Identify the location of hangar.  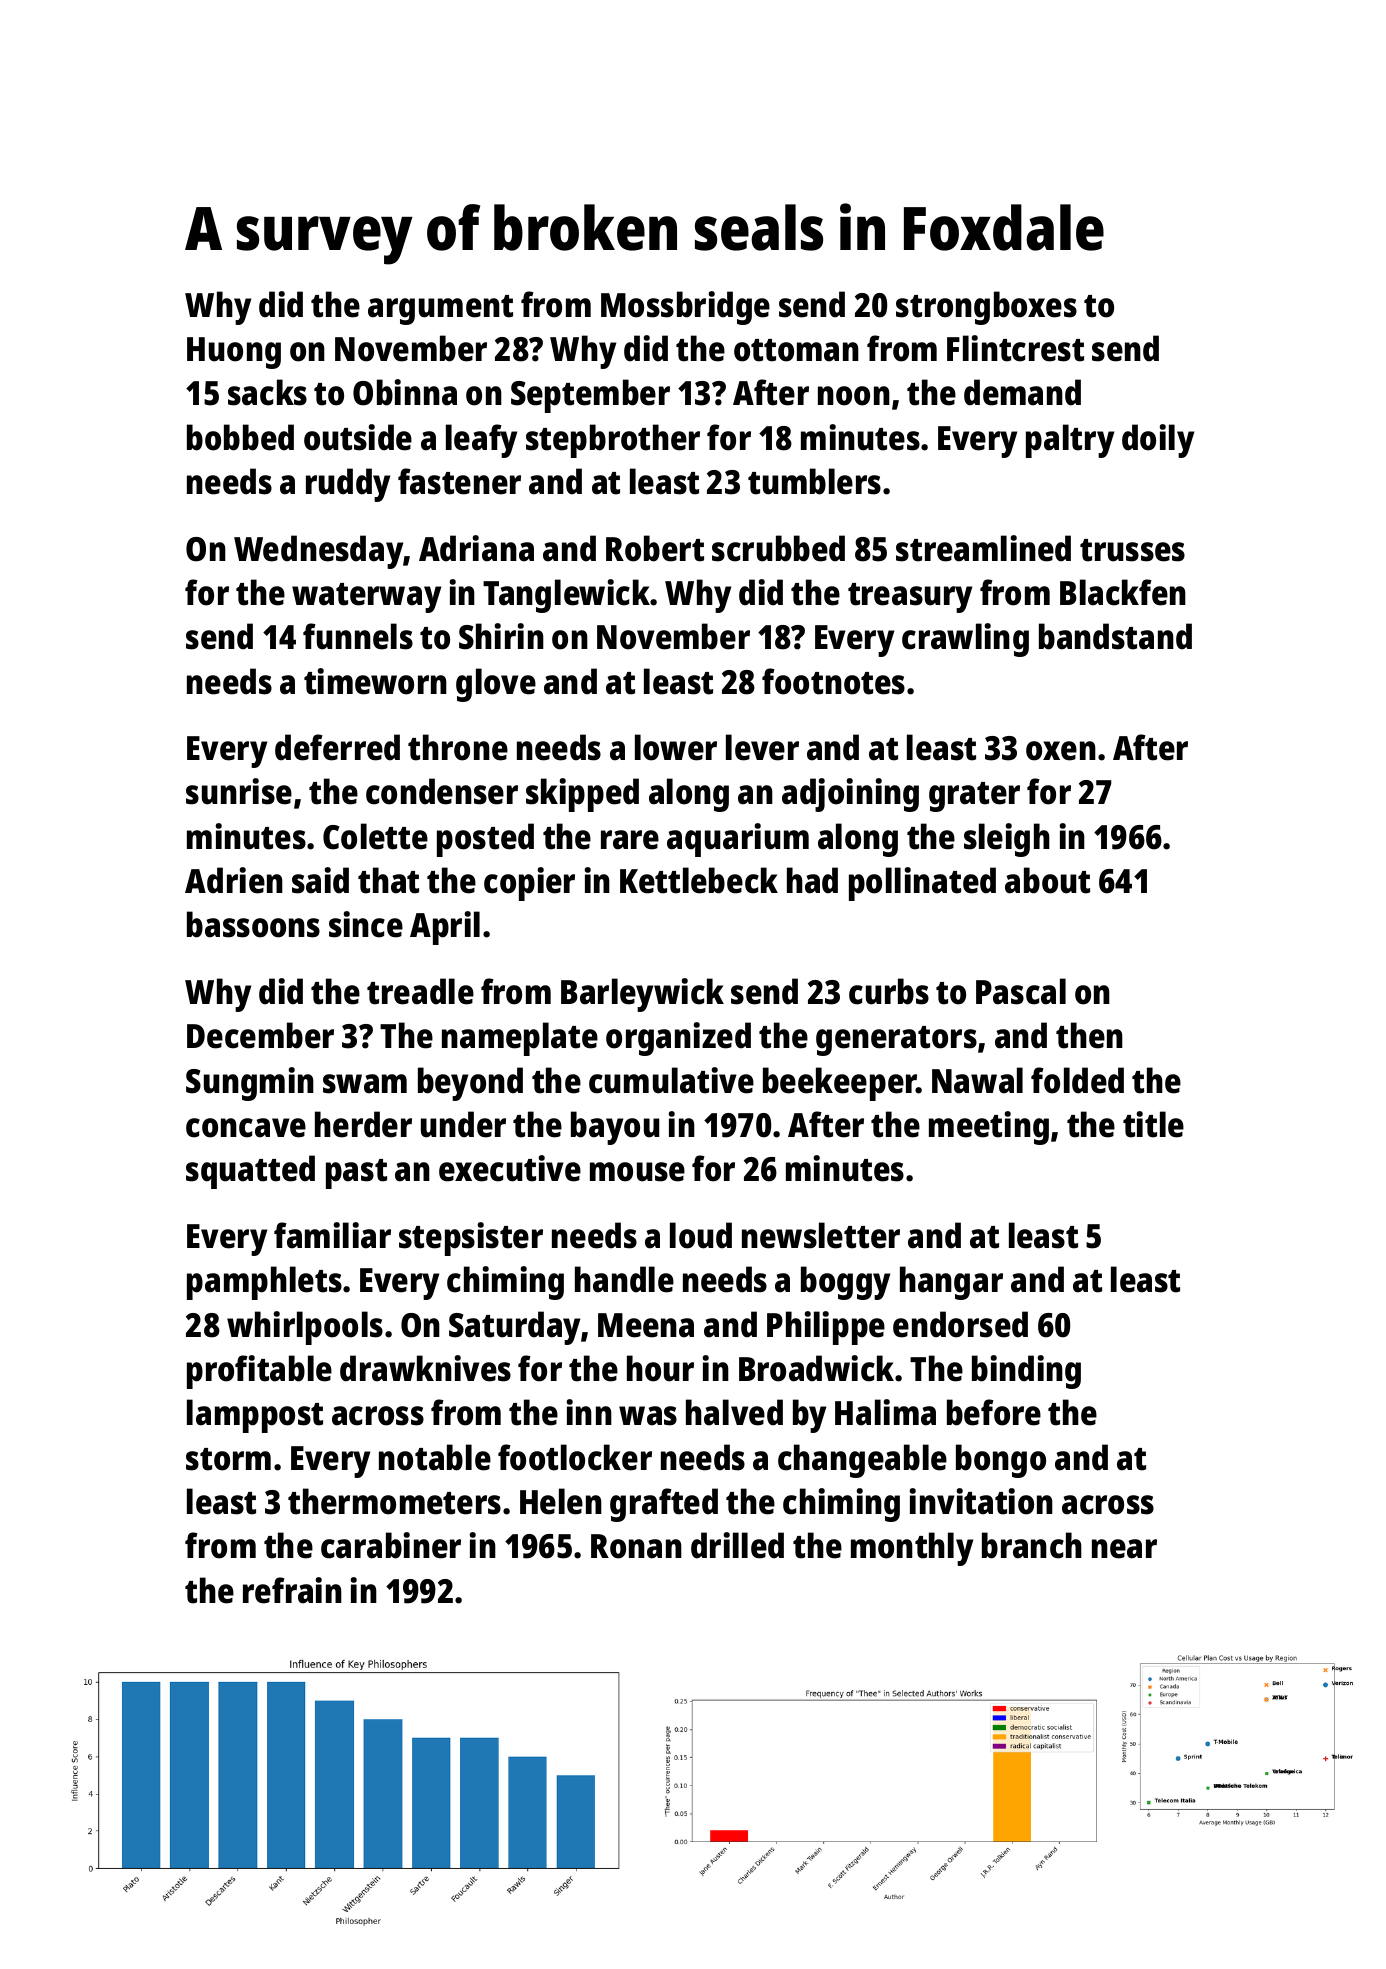
(951, 1283).
